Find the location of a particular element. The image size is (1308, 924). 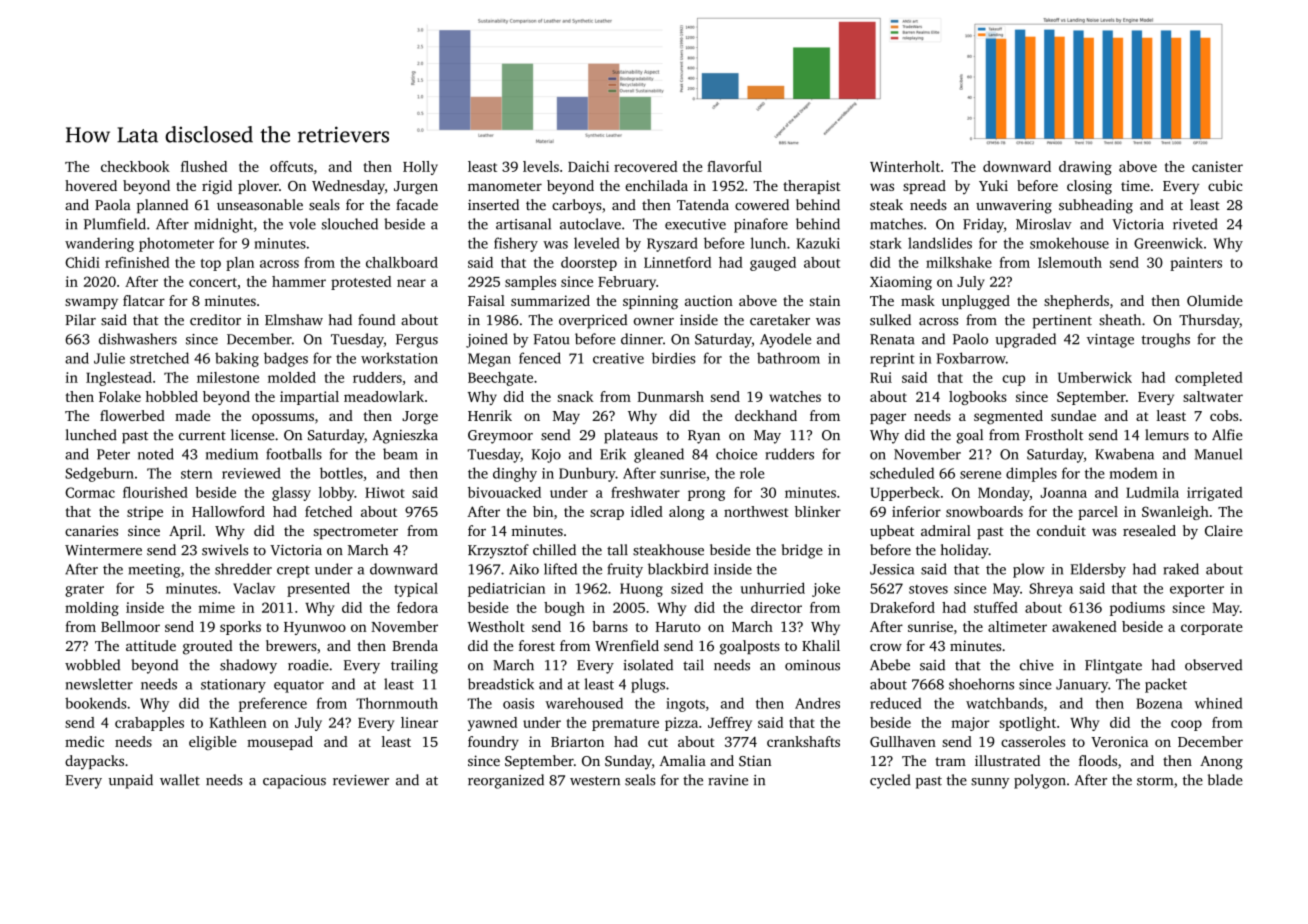

inferior is located at coordinates (916, 511).
